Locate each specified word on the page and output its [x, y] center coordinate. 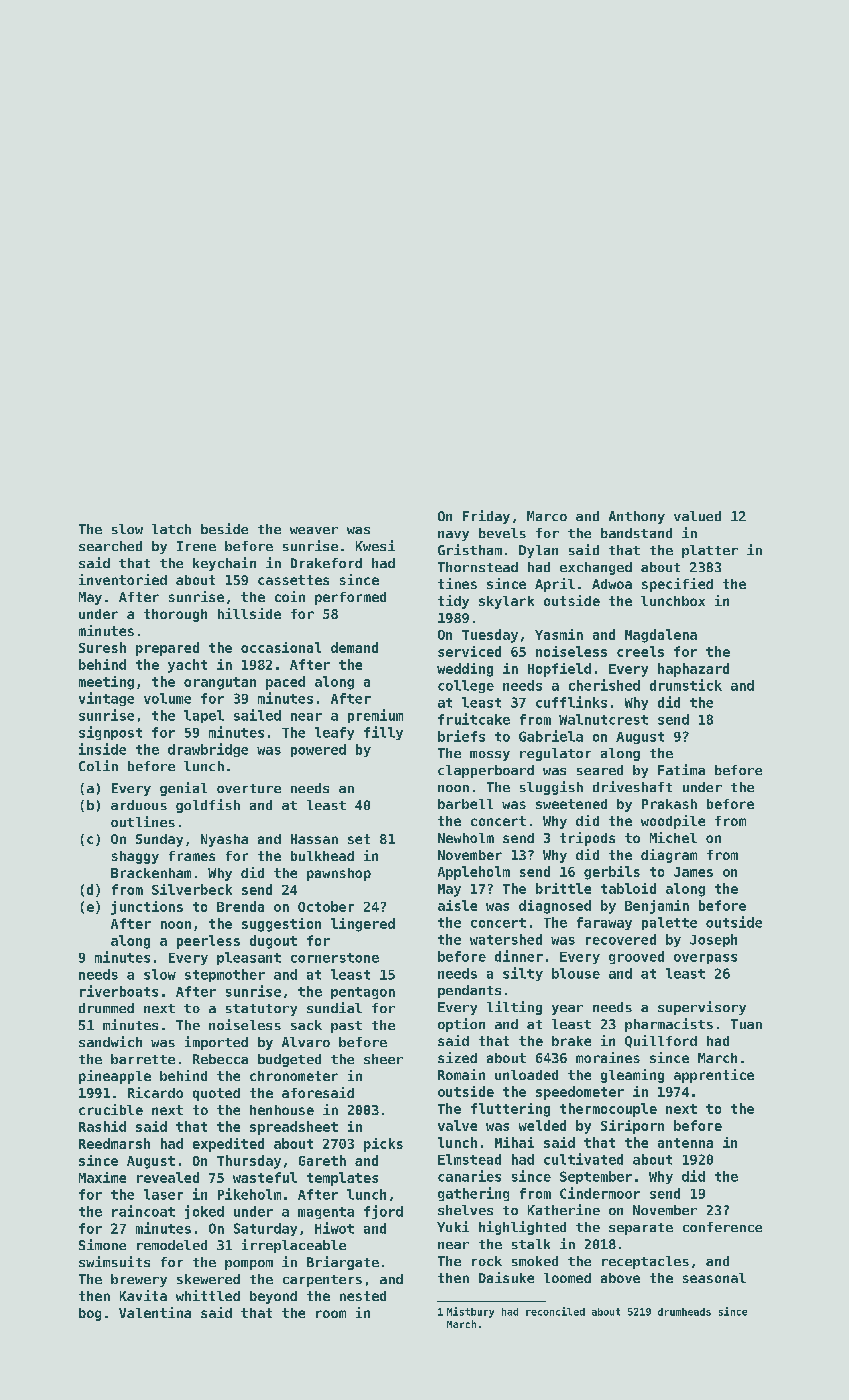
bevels [502, 533]
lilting [514, 1008]
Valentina [155, 1312]
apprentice [714, 1076]
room [331, 1314]
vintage [106, 699]
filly [383, 733]
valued [697, 516]
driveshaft [632, 786]
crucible [111, 1109]
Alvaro [306, 1042]
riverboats [119, 991]
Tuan [746, 1024]
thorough [175, 615]
